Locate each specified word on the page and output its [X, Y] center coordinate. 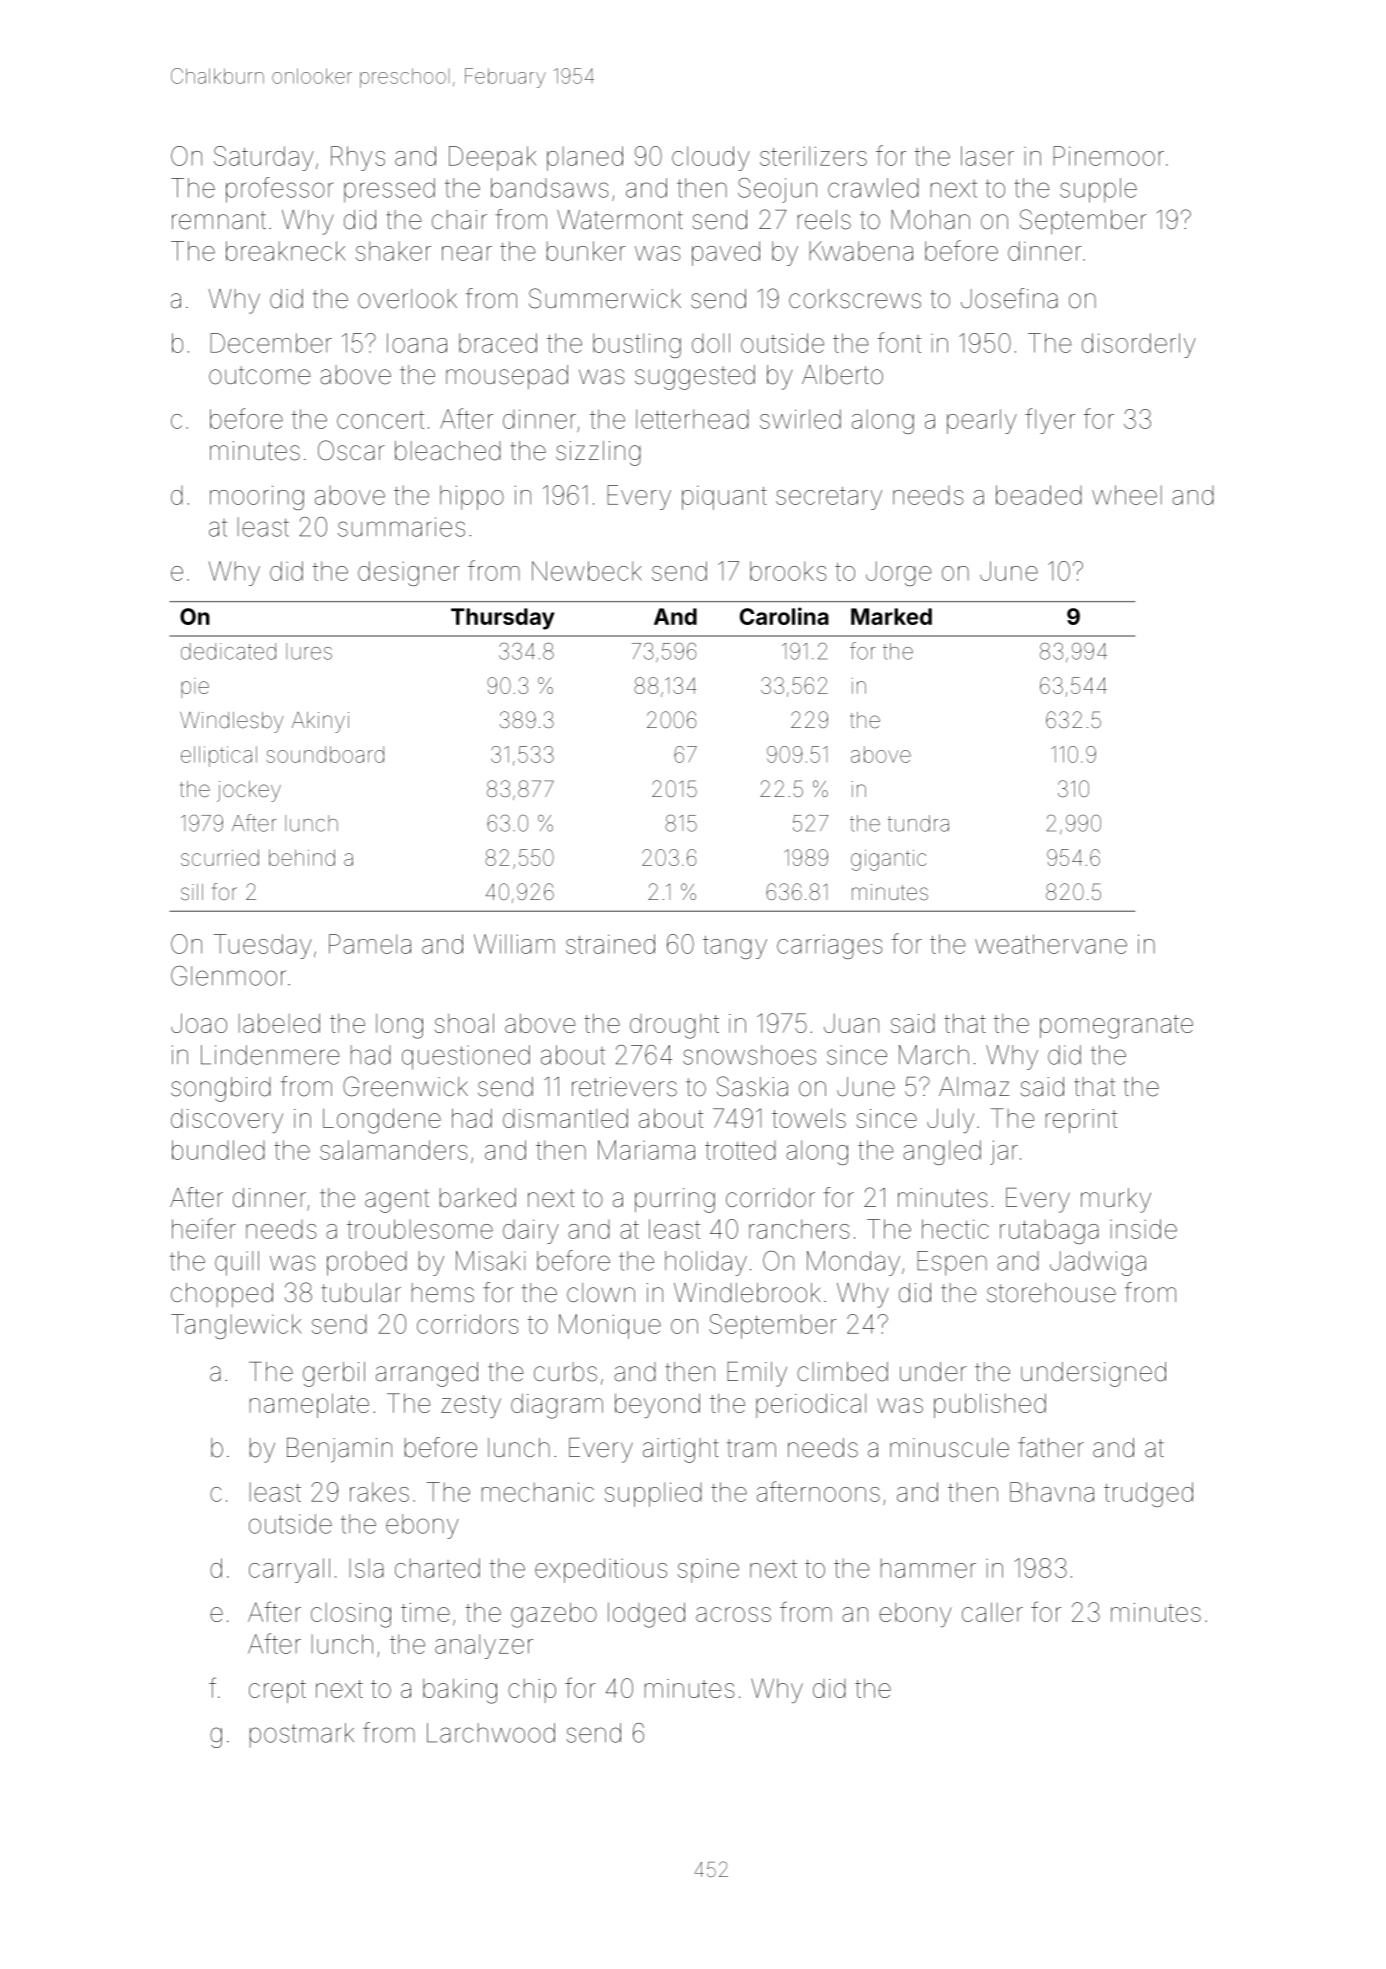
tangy [735, 947]
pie [195, 688]
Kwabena [861, 251]
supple [1098, 190]
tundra [918, 823]
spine [708, 1570]
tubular [361, 1293]
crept [277, 1691]
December [271, 343]
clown [601, 1293]
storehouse [1051, 1293]
